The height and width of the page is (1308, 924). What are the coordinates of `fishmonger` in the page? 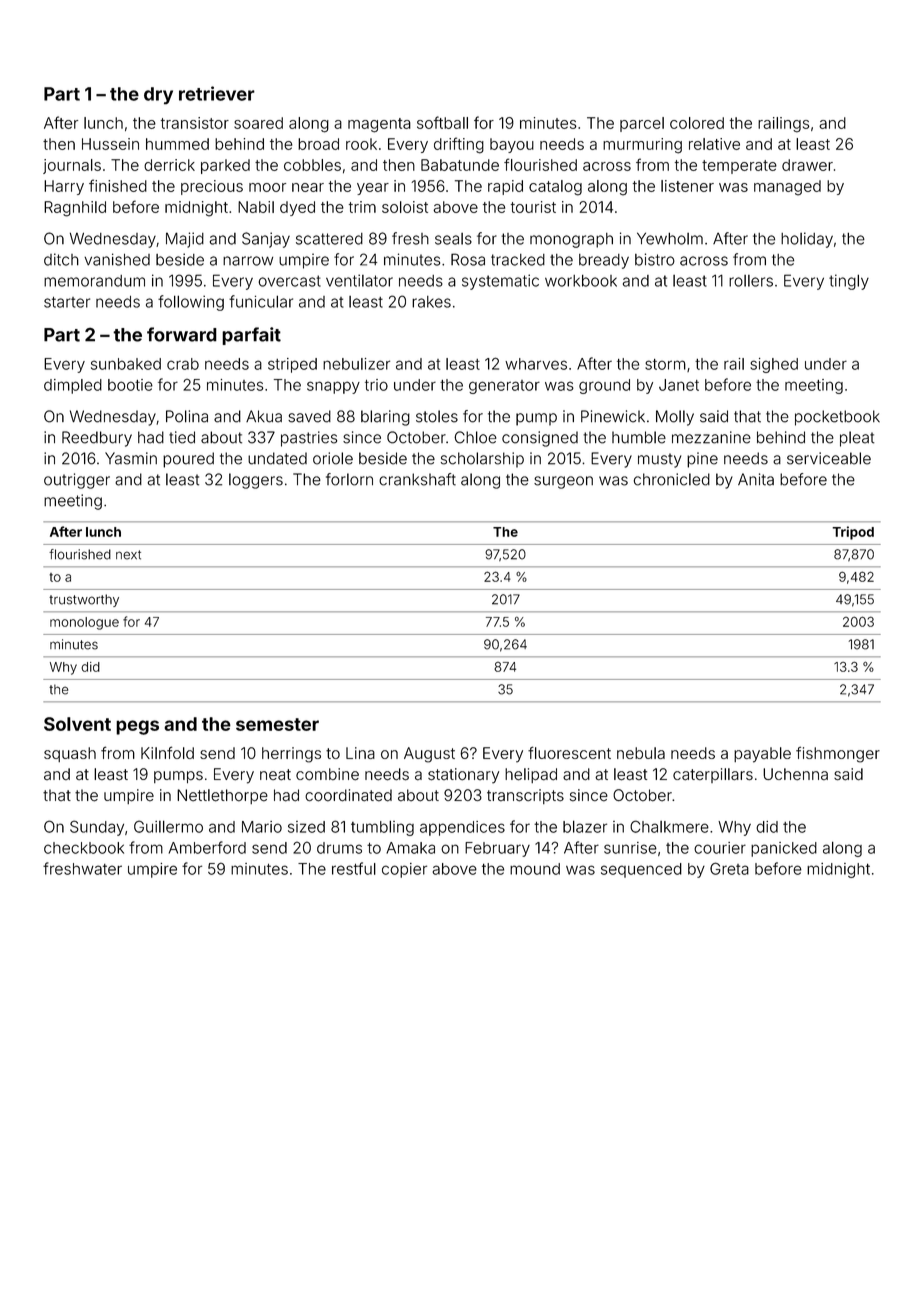 It's located at (838, 754).
